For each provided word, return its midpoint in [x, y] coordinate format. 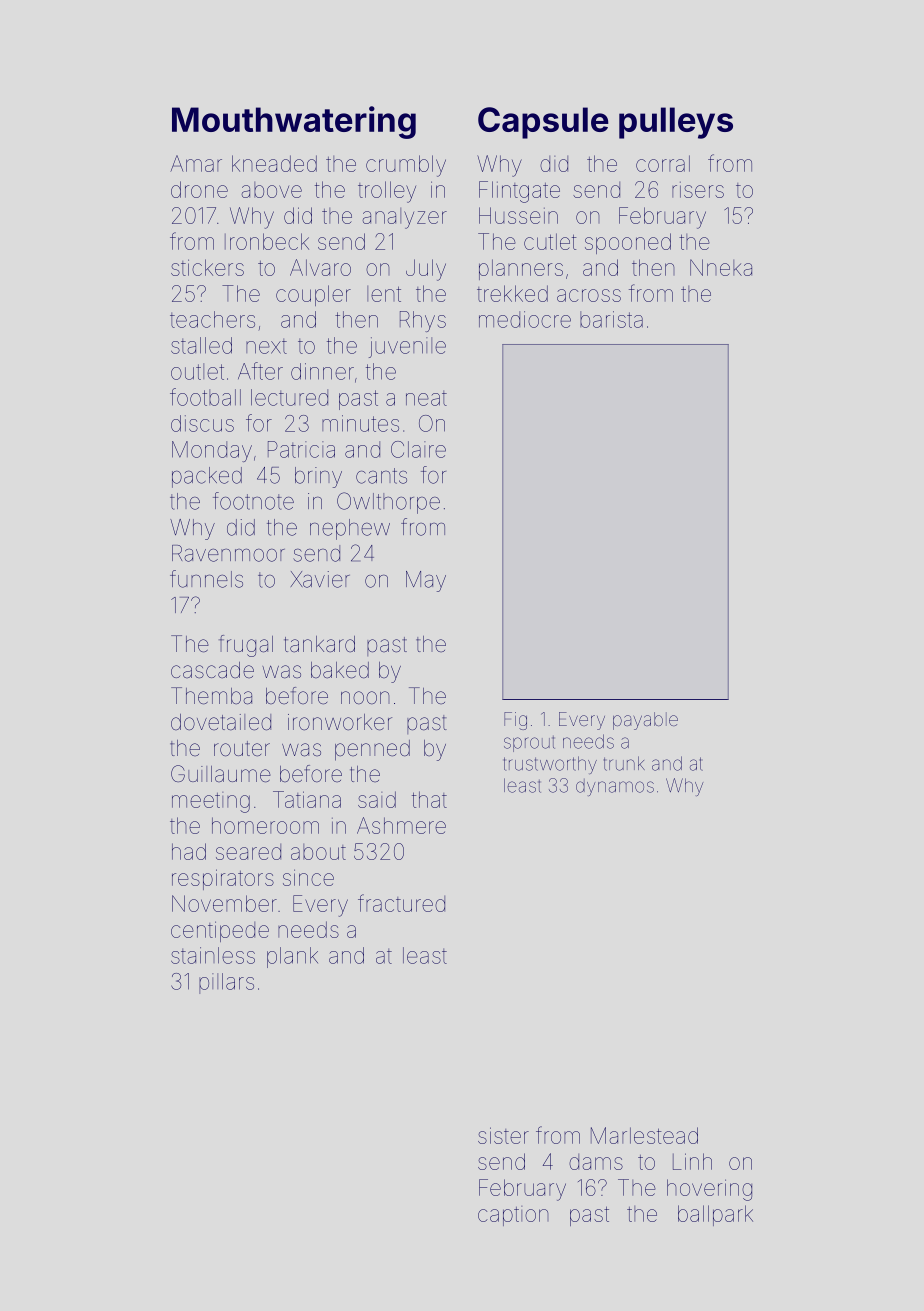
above [271, 190]
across [589, 295]
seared [248, 852]
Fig [515, 721]
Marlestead [644, 1135]
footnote [253, 501]
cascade [212, 670]
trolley [387, 192]
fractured [401, 903]
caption [513, 1216]
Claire [418, 449]
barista [611, 319]
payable [645, 721]
